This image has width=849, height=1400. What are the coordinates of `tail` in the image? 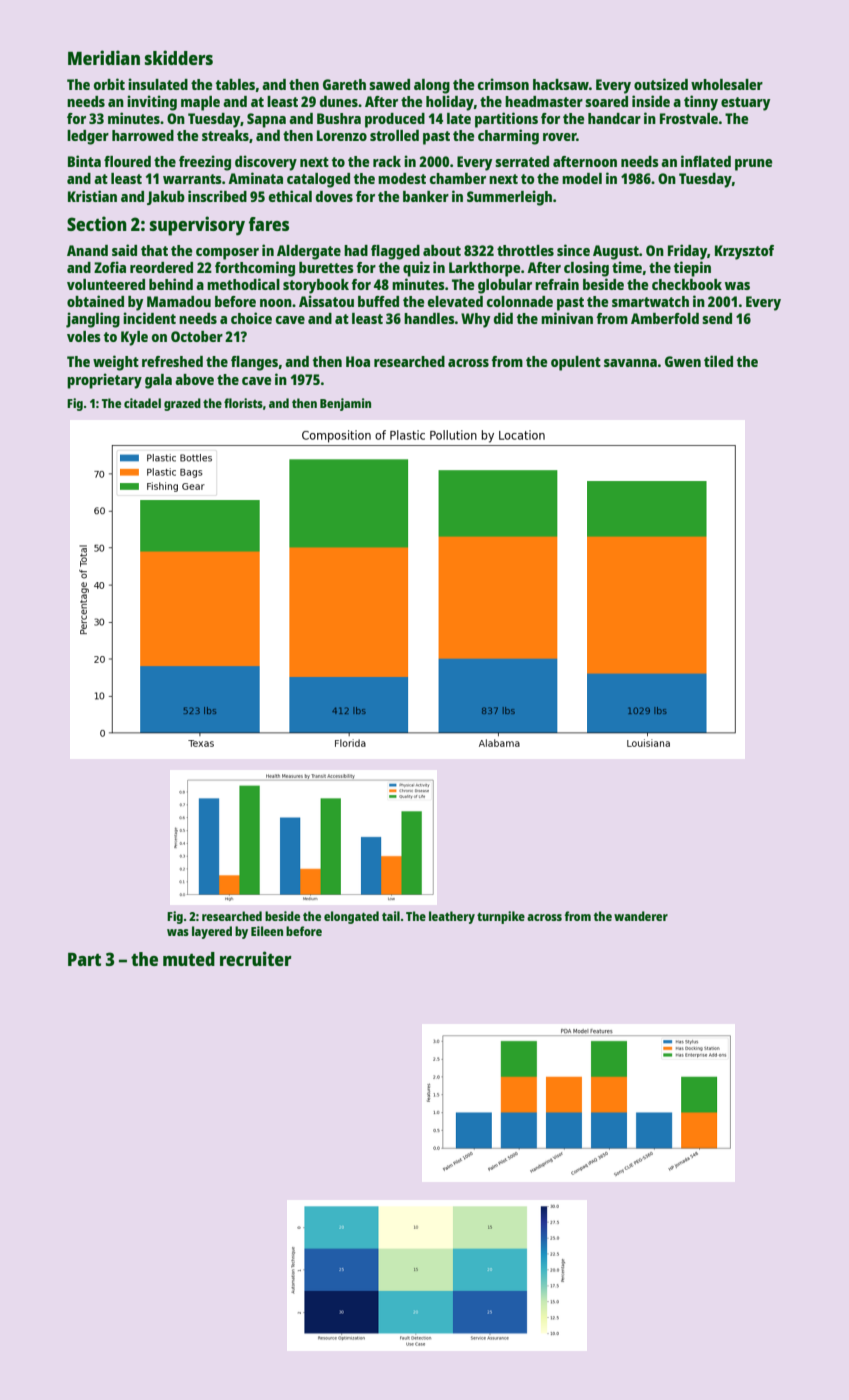 It's located at (391, 916).
